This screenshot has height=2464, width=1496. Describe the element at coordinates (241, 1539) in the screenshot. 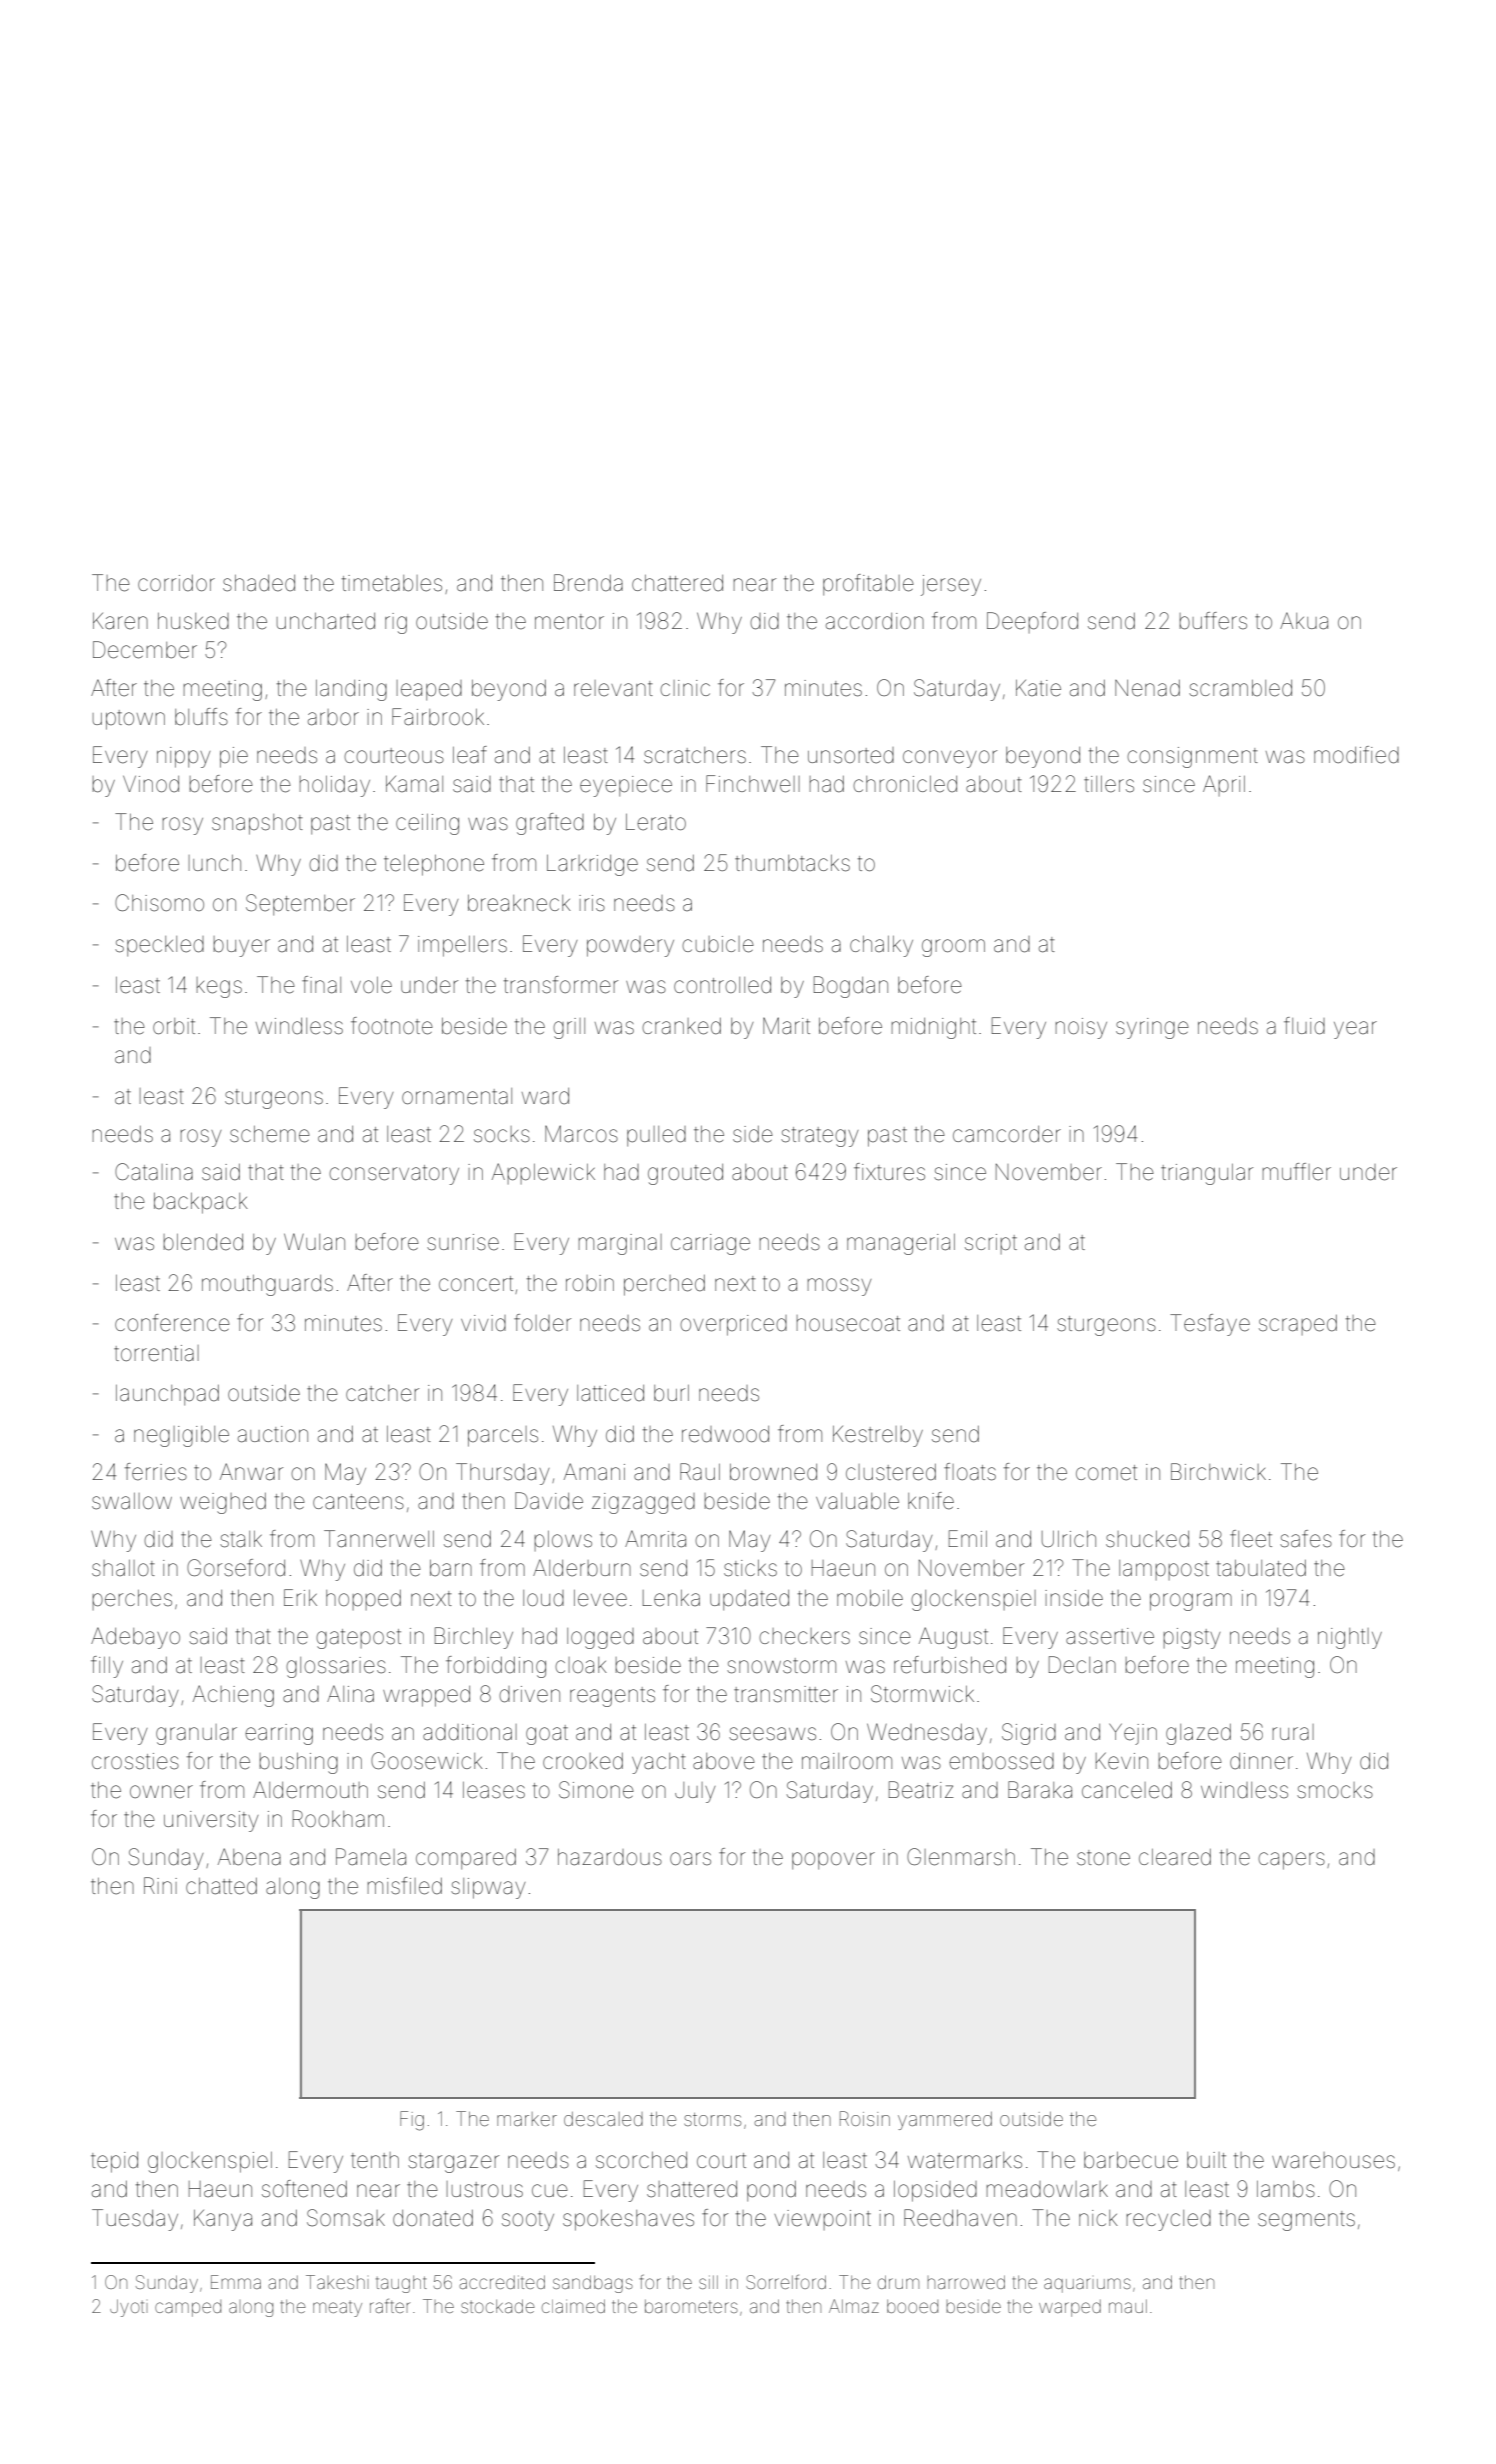

I see `stalk` at that location.
